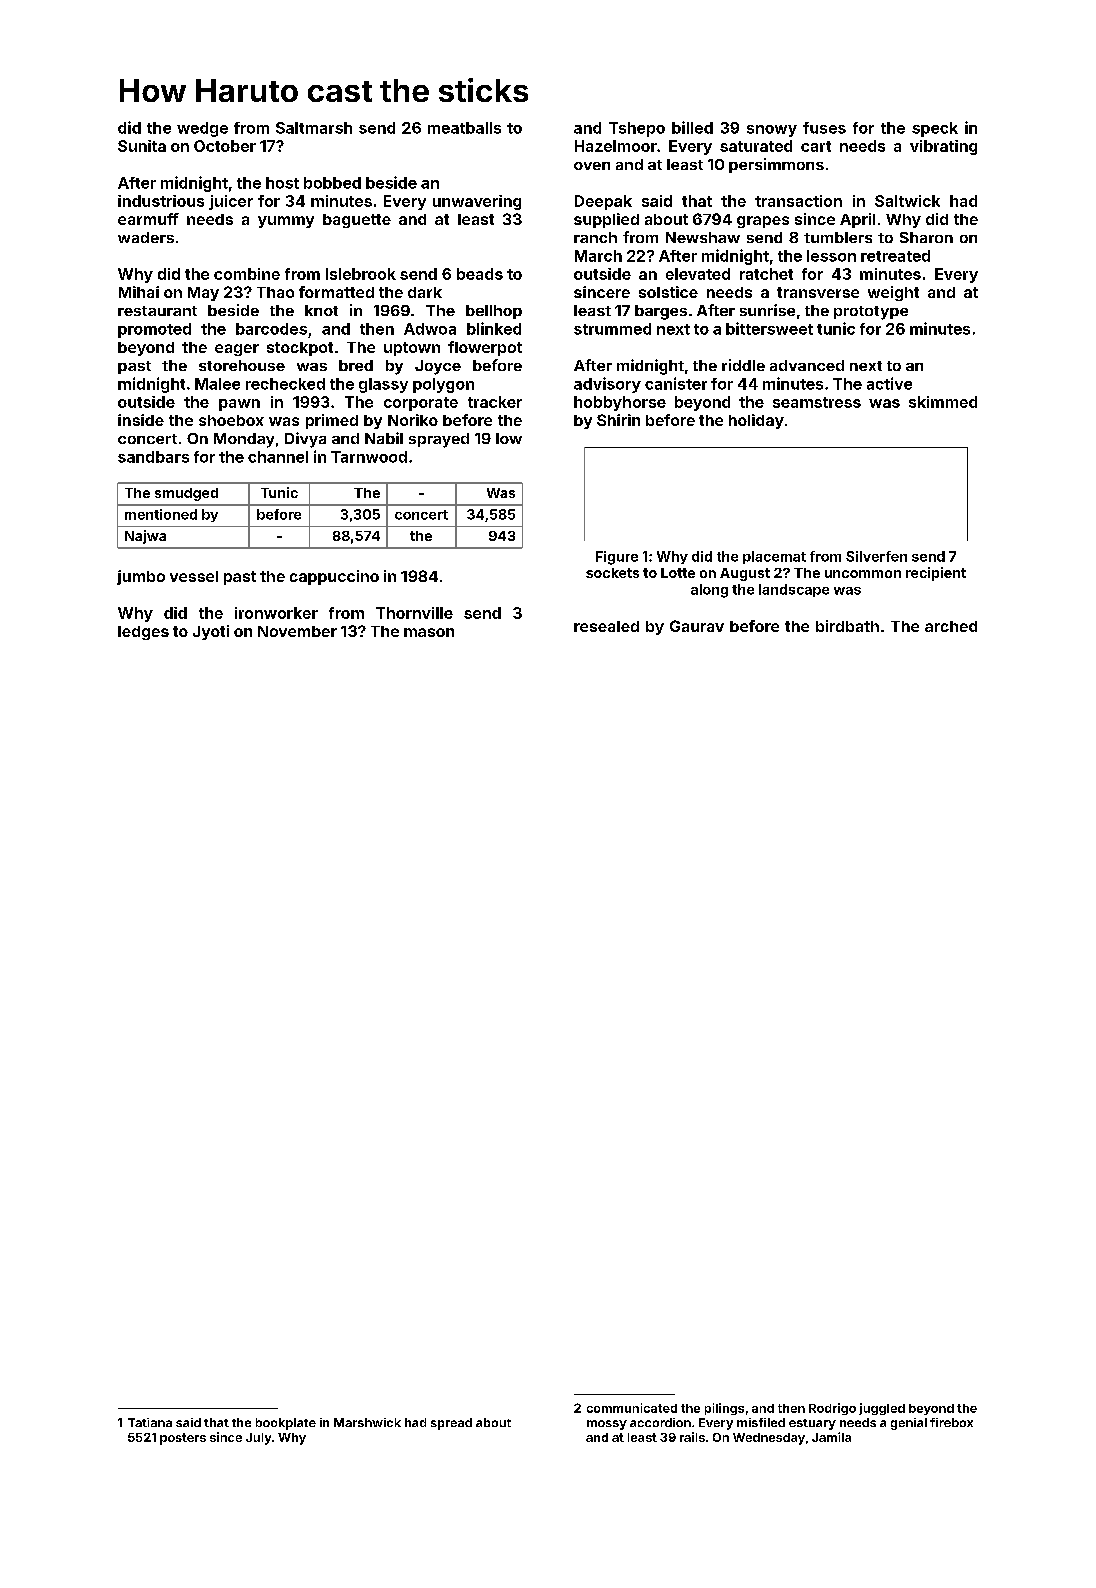  I want to click on Tatiana, so click(150, 1422).
